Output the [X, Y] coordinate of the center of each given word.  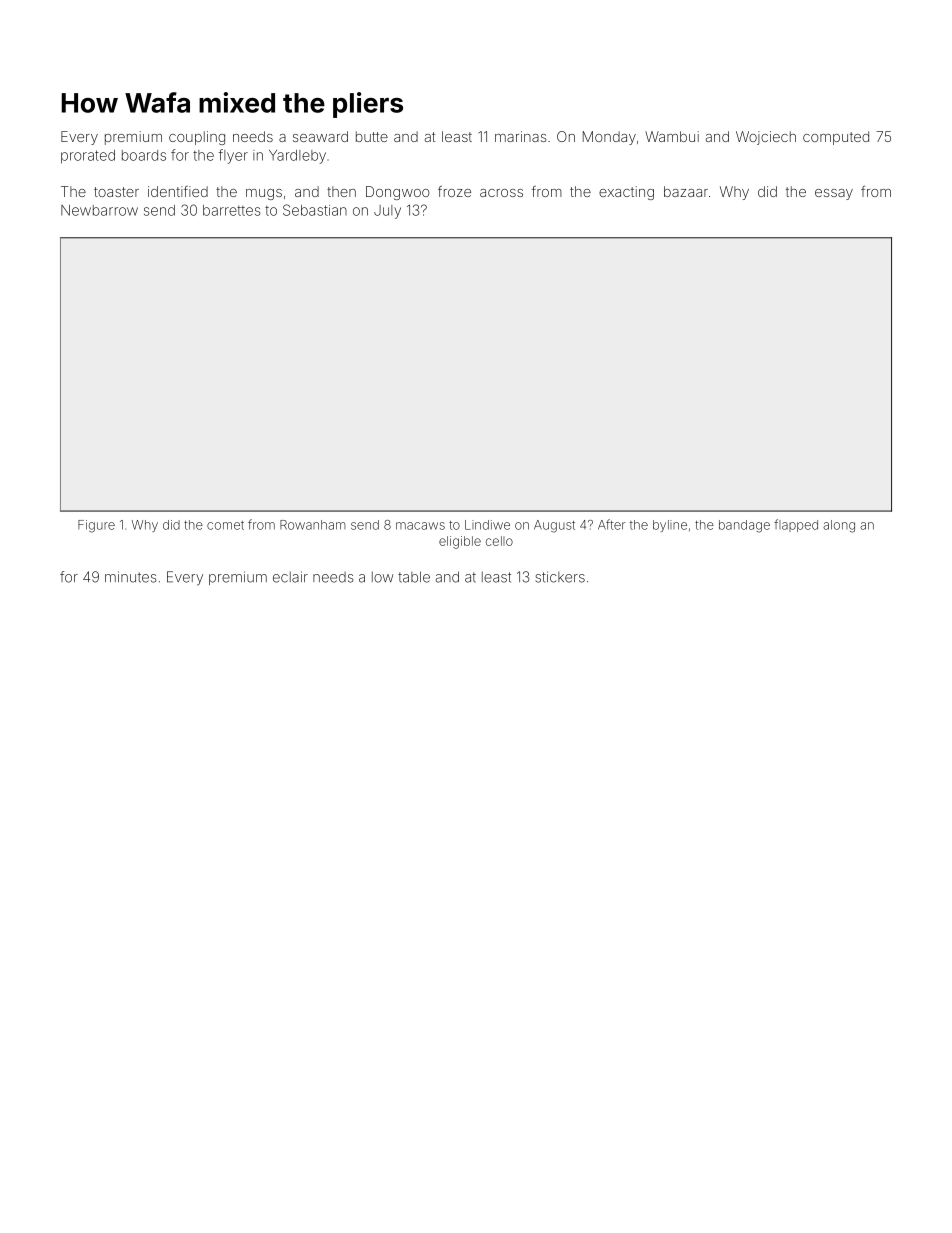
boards [144, 155]
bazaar [686, 191]
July [387, 212]
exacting [626, 193]
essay [834, 194]
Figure [96, 526]
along [839, 526]
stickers [560, 577]
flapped [796, 525]
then [341, 191]
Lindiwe [487, 525]
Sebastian [315, 210]
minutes [131, 577]
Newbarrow [99, 210]
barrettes [232, 210]
